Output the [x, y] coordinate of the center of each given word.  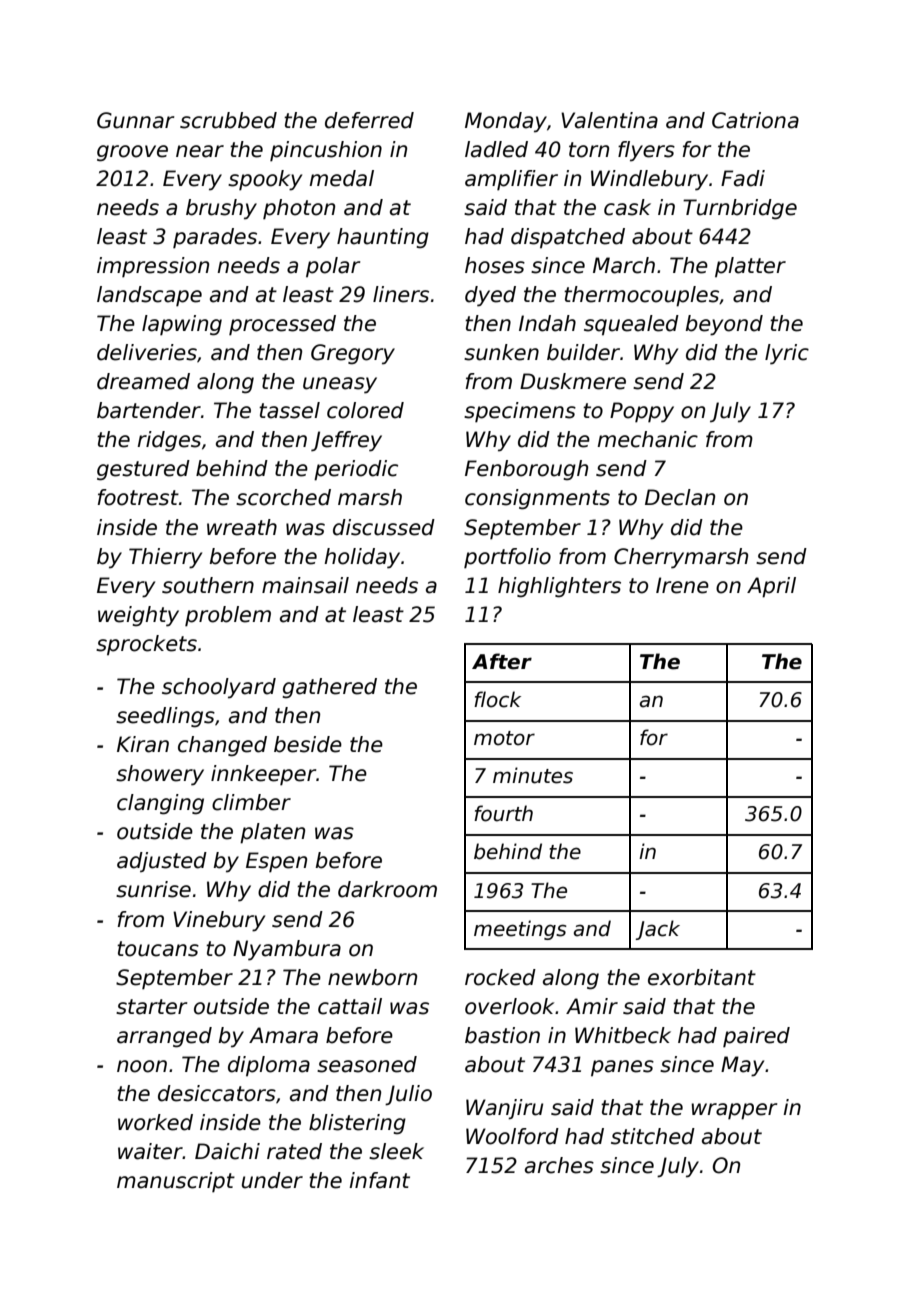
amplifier [511, 180]
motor [504, 738]
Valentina [609, 120]
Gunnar [135, 120]
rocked [500, 977]
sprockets [146, 645]
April [771, 587]
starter [151, 1007]
